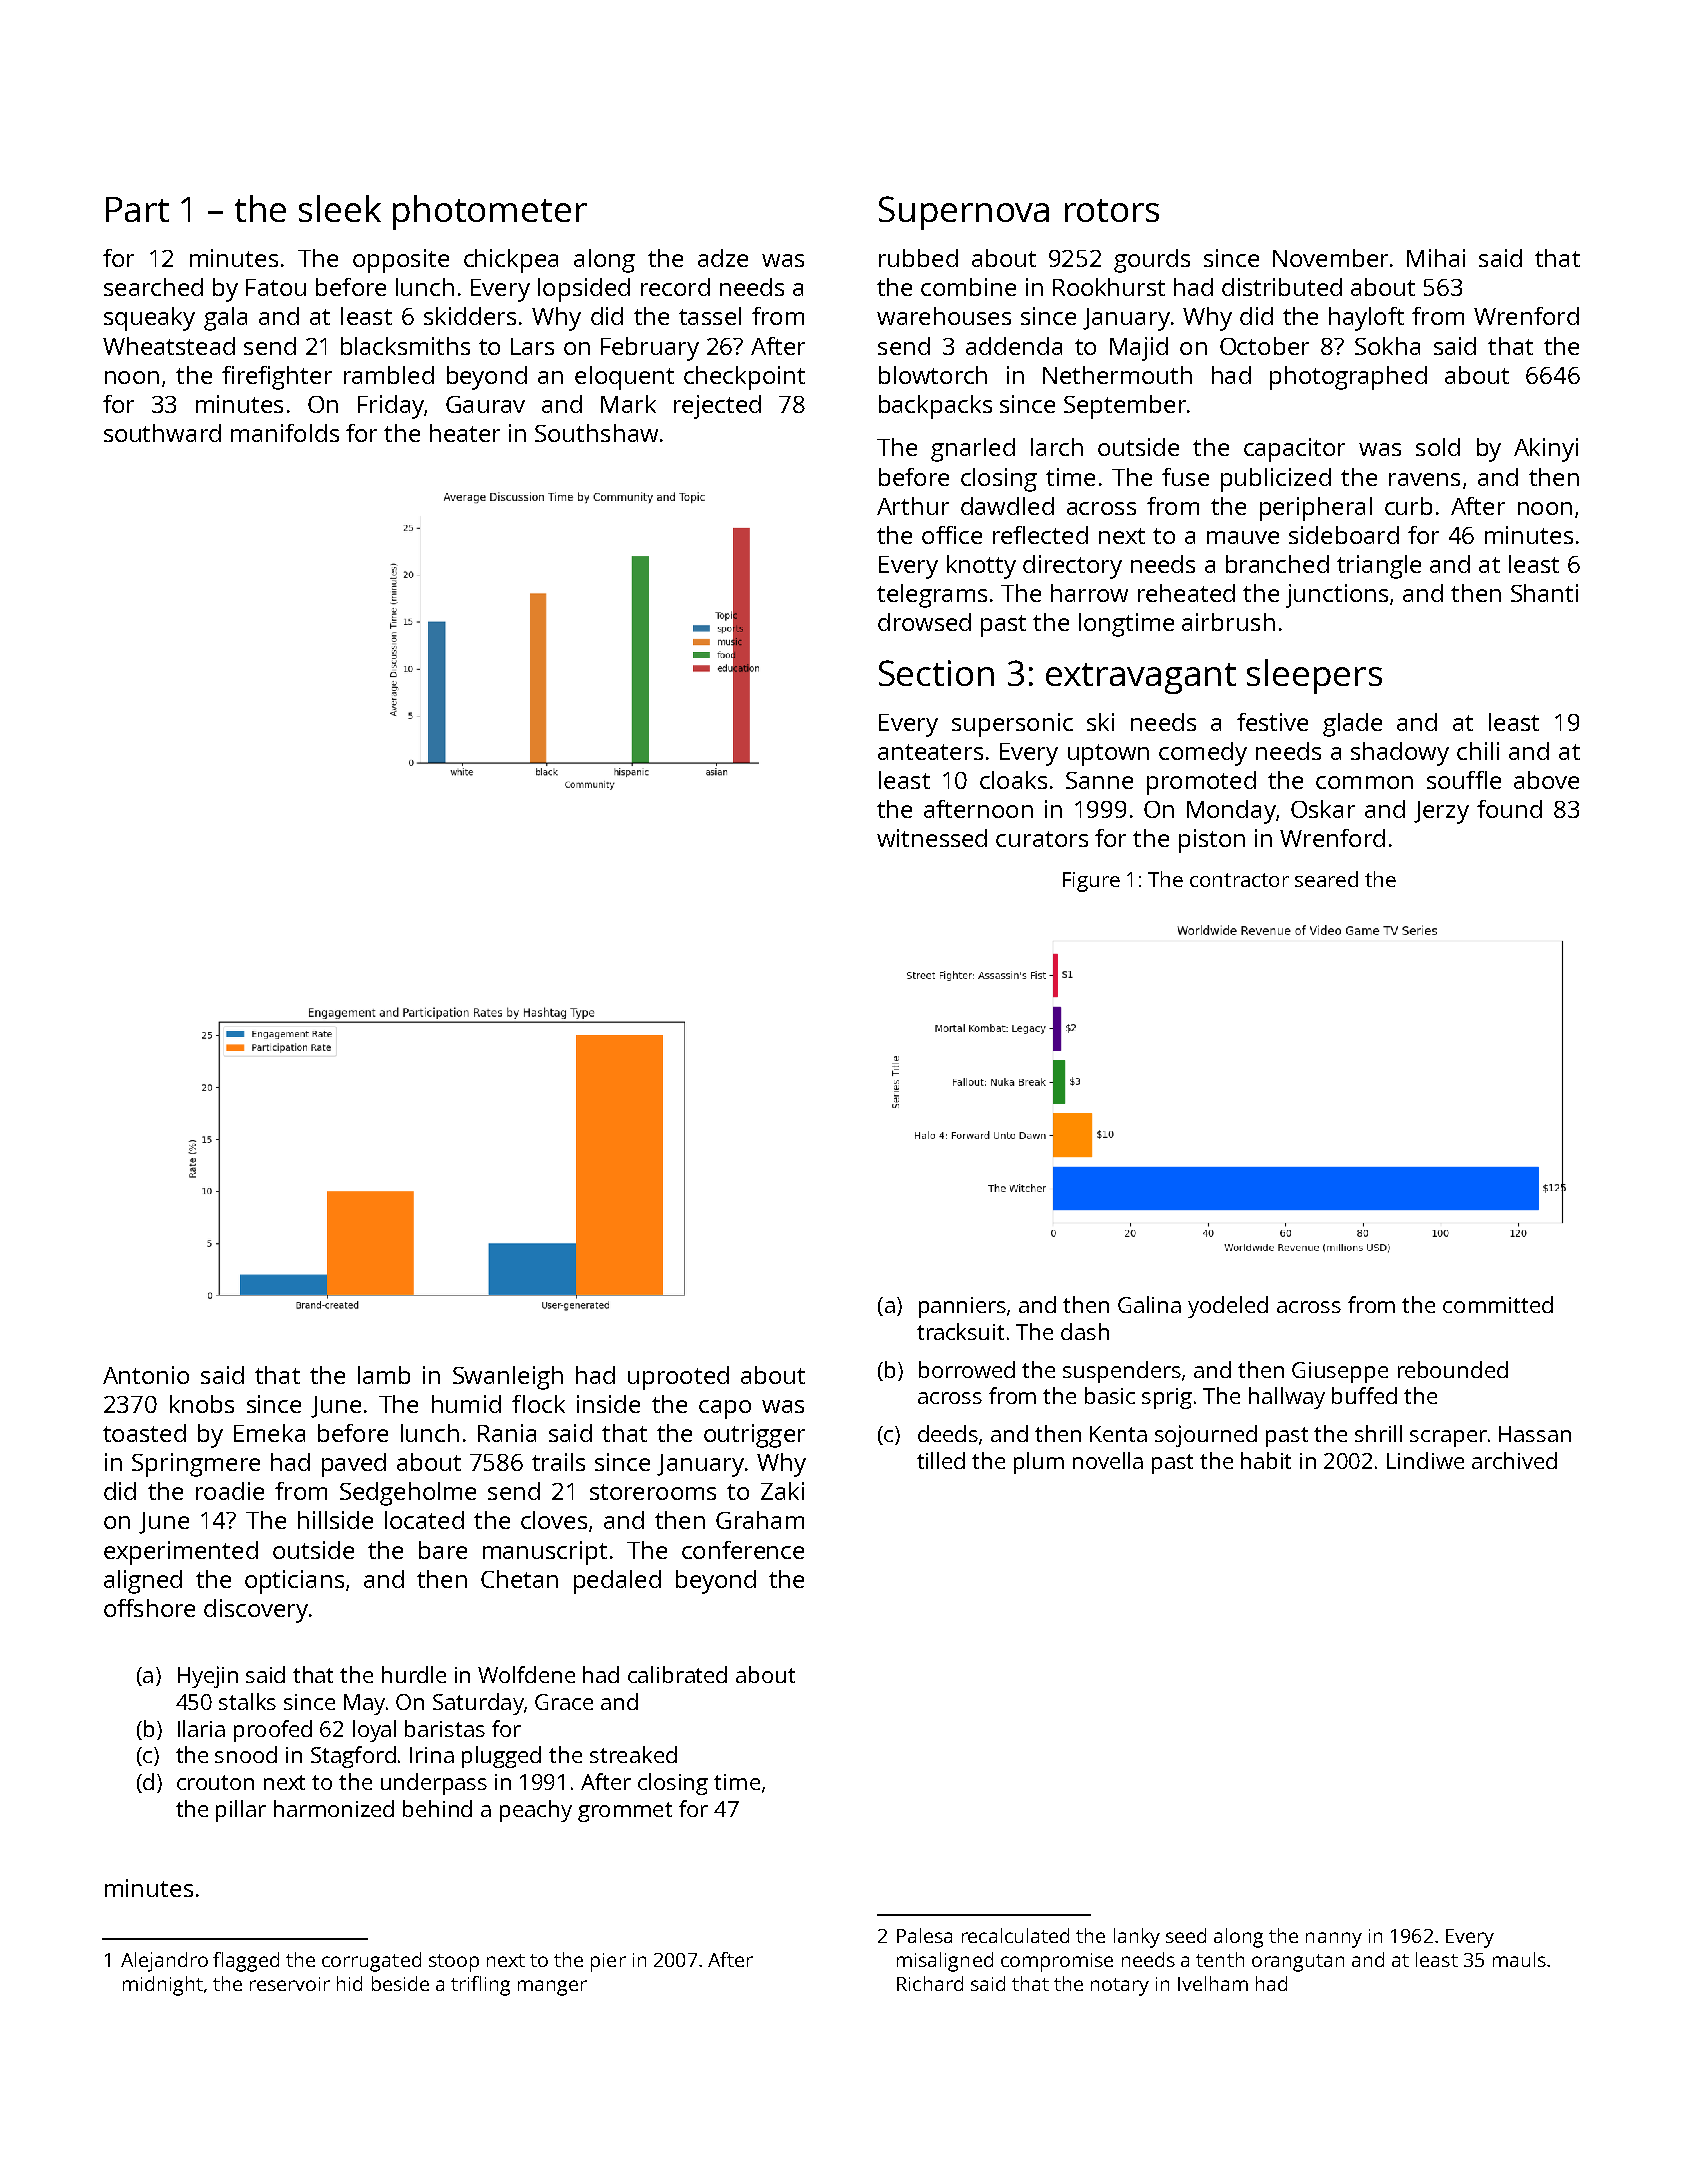 This image has width=1683, height=2178. Describe the element at coordinates (1243, 537) in the image. I see `mauve` at that location.
